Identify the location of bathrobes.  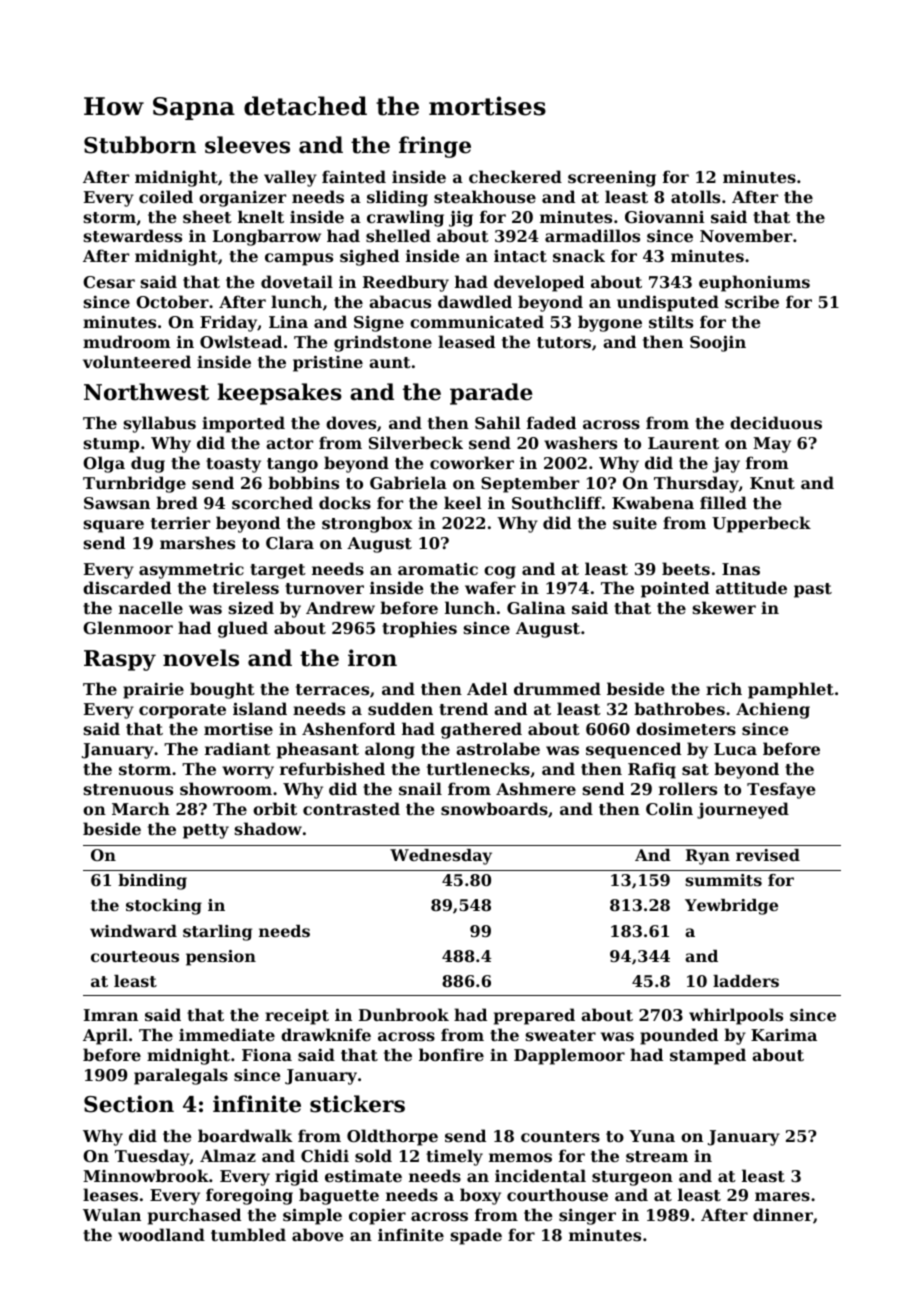
(679, 708).
